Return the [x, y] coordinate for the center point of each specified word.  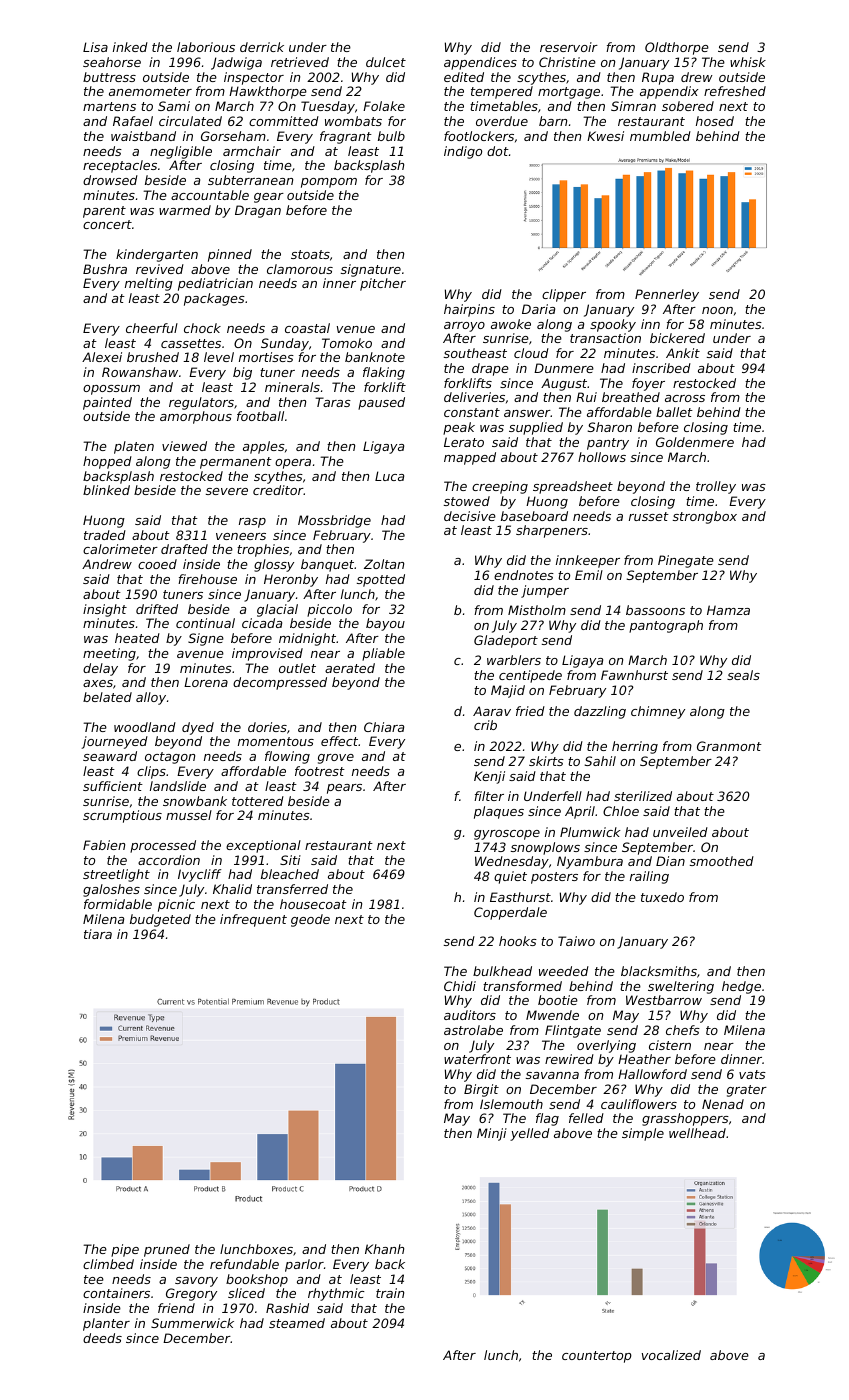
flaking [384, 373]
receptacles [120, 166]
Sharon [610, 427]
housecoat [313, 904]
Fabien [104, 845]
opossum [111, 390]
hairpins [469, 310]
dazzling [600, 712]
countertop [597, 1357]
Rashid [287, 1308]
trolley [716, 487]
